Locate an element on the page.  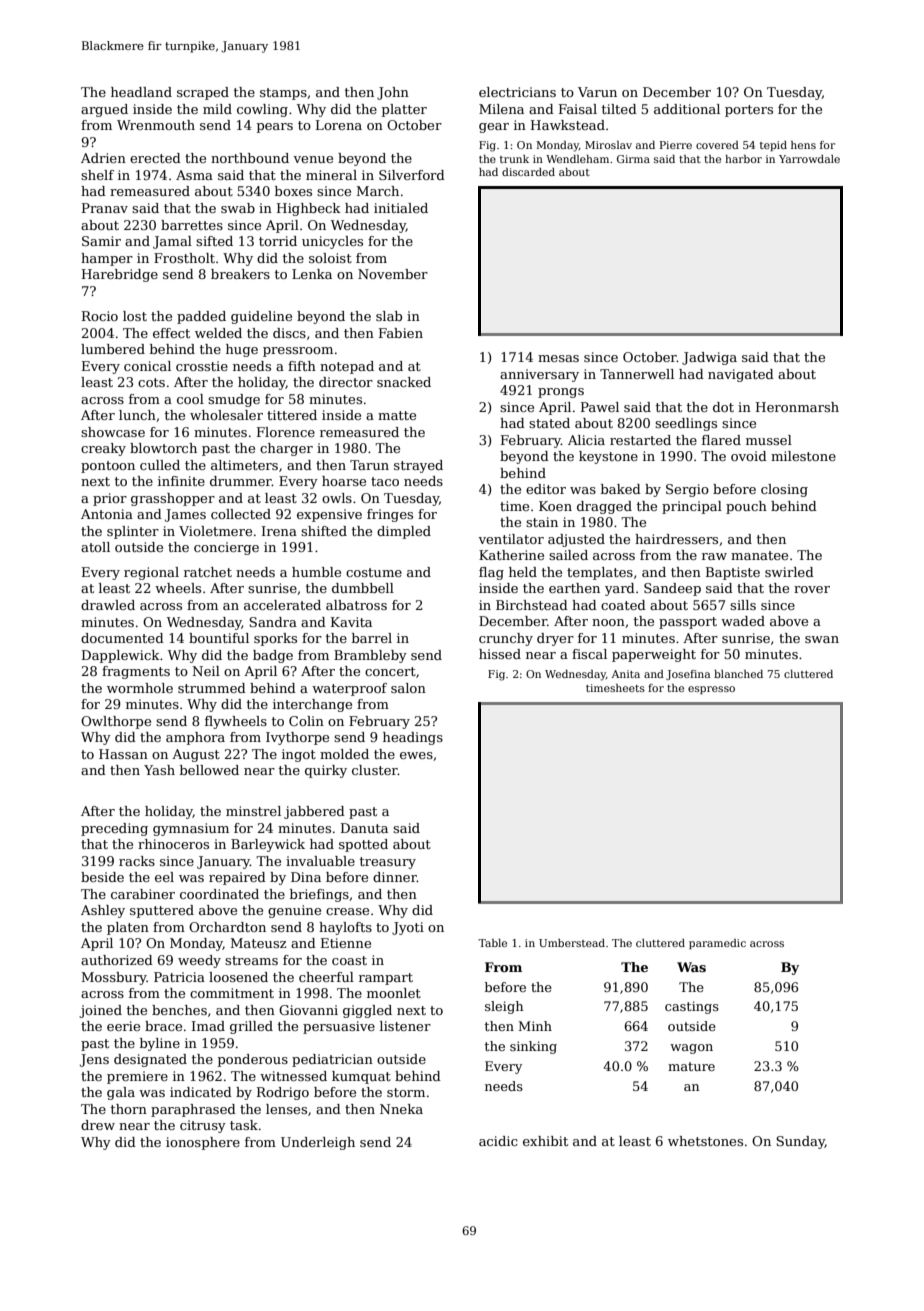
Rocio is located at coordinates (100, 316).
